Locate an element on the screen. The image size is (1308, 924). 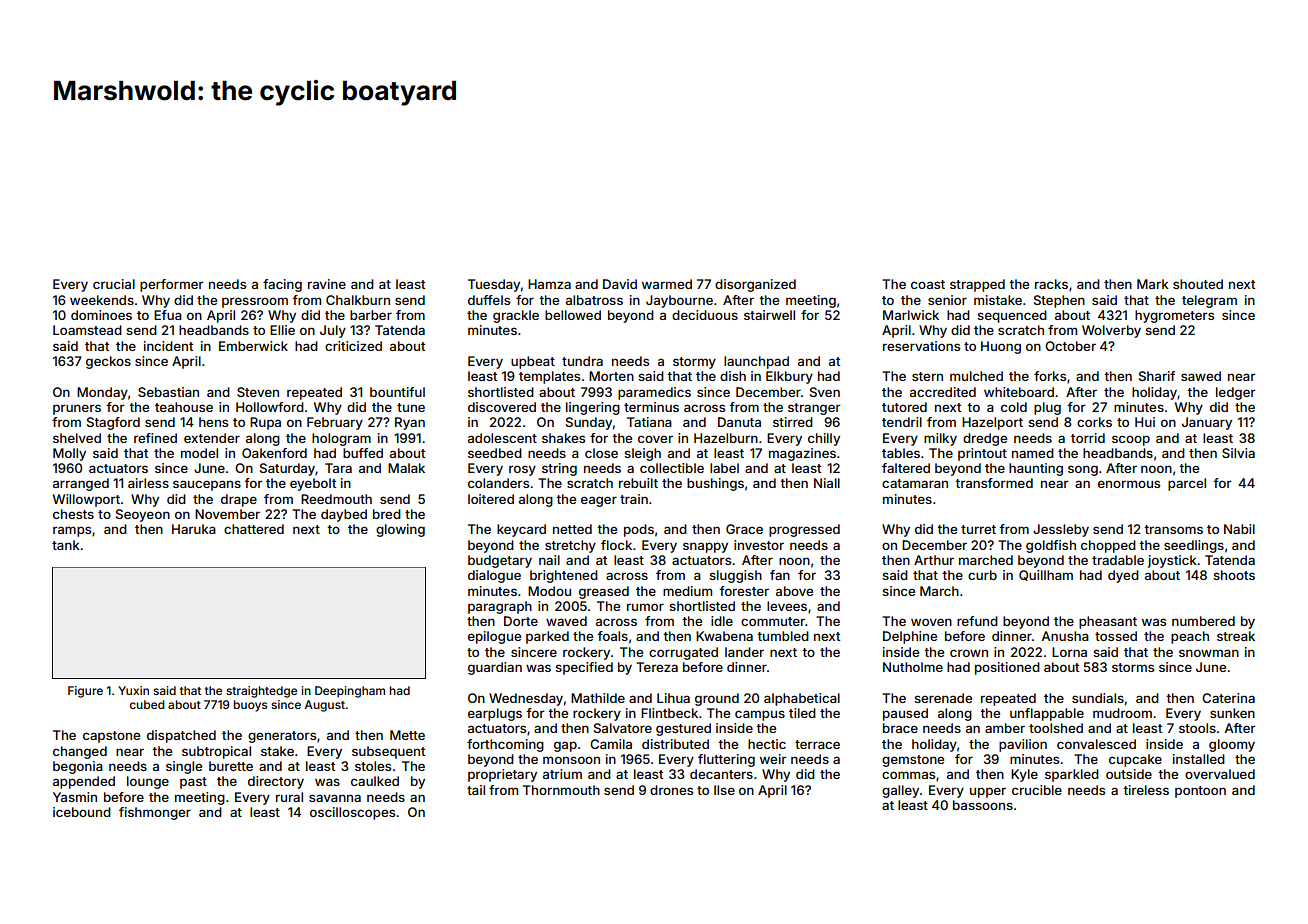
paragraph is located at coordinates (500, 607).
